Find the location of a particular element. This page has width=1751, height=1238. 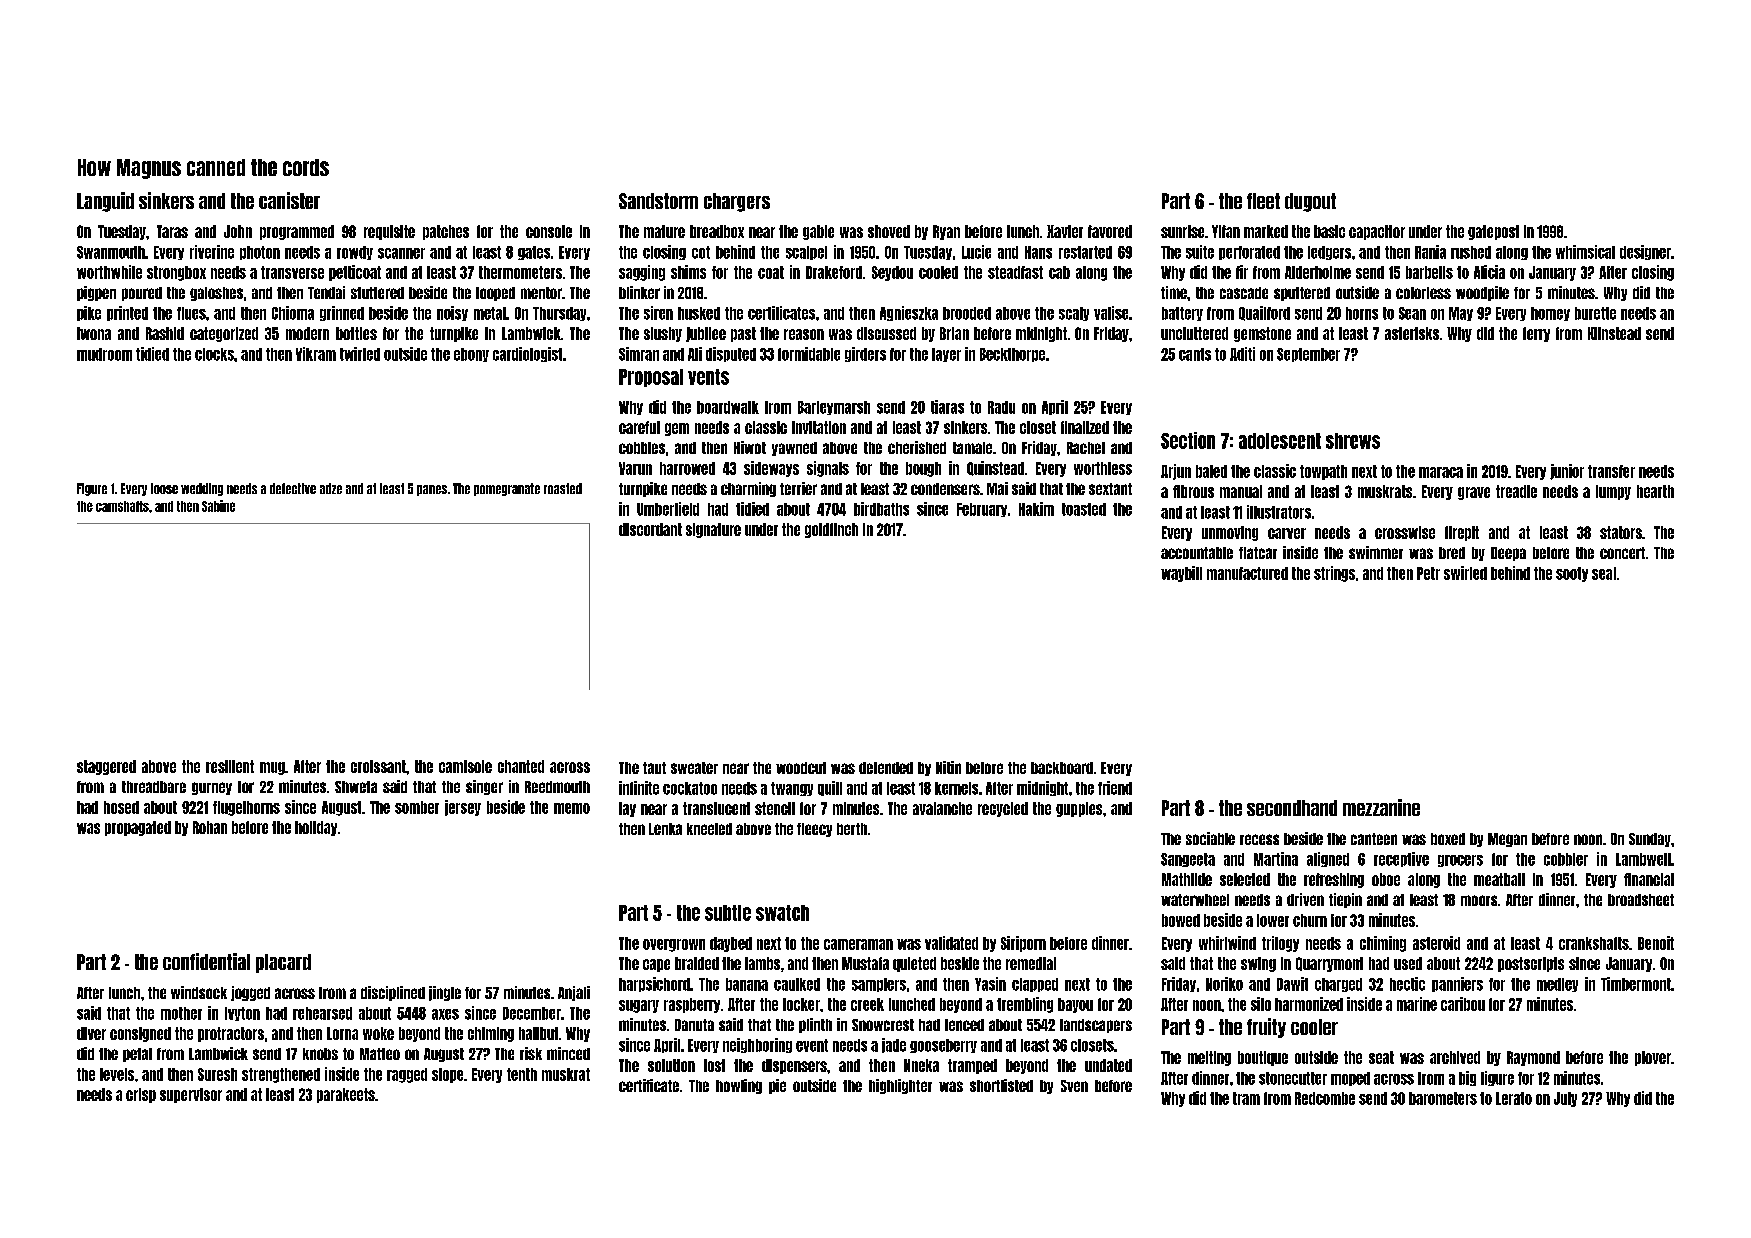

illustrators is located at coordinates (1279, 512).
